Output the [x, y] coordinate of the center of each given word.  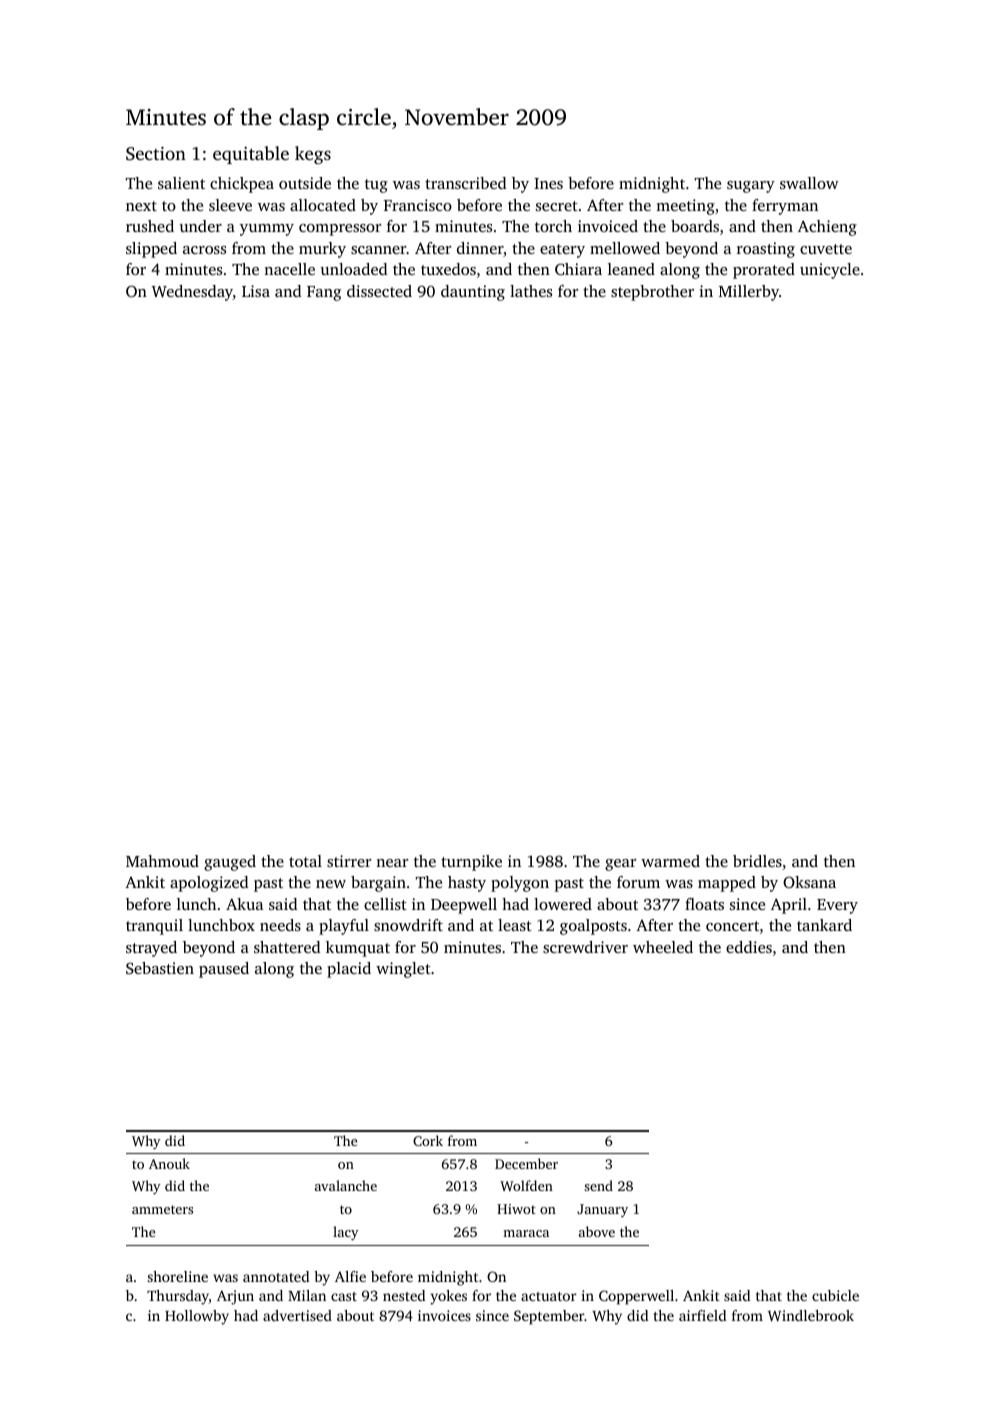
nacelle [289, 269]
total [305, 861]
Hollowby [197, 1317]
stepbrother [652, 293]
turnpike [471, 863]
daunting [473, 293]
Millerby [749, 293]
